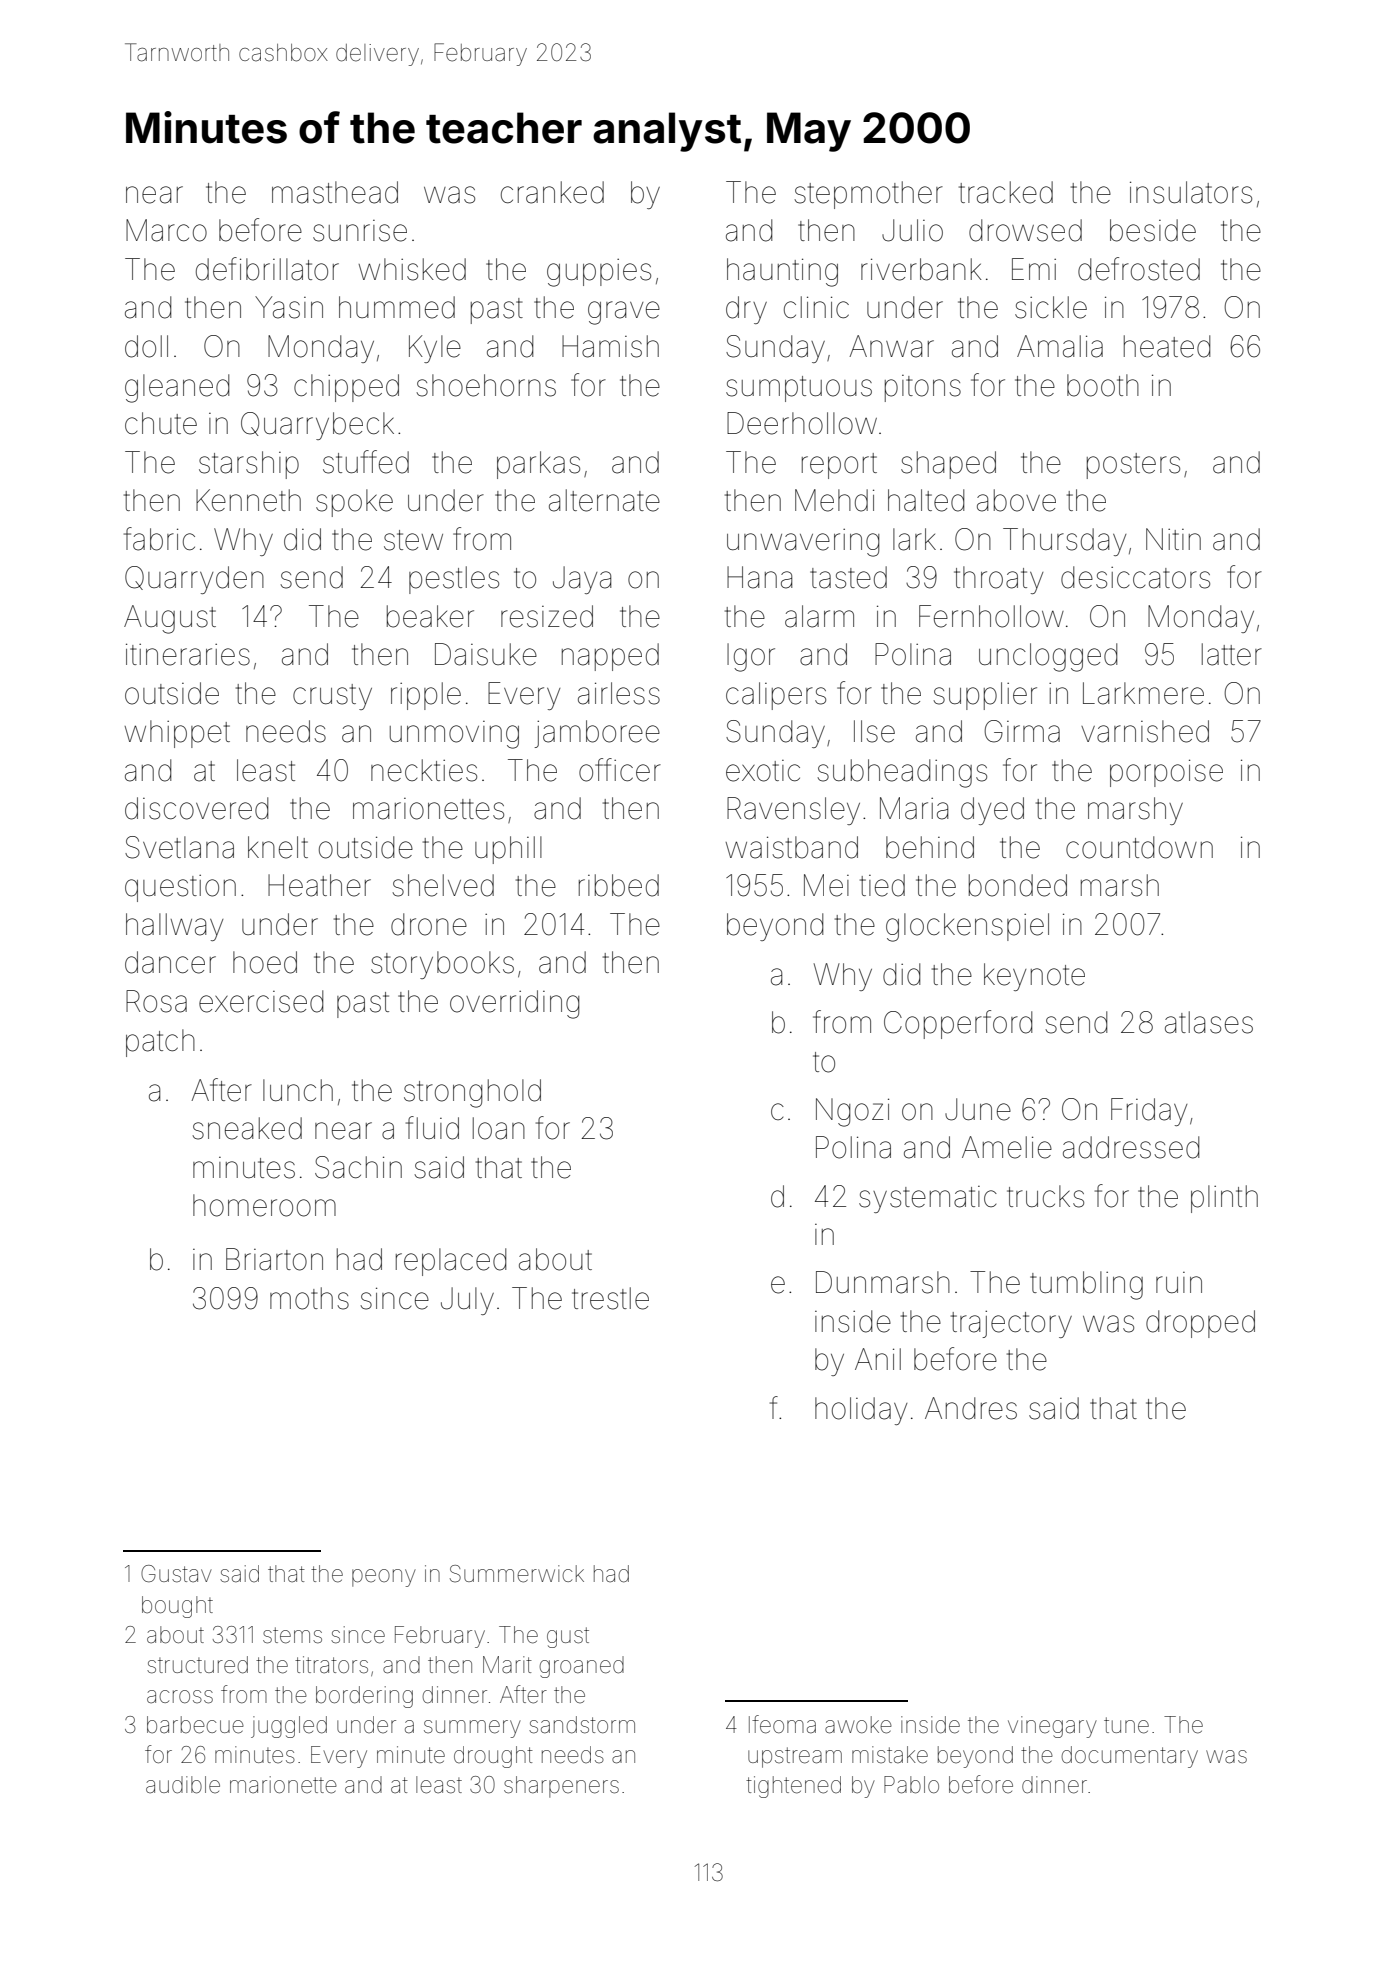  I want to click on tracked, so click(1006, 192).
